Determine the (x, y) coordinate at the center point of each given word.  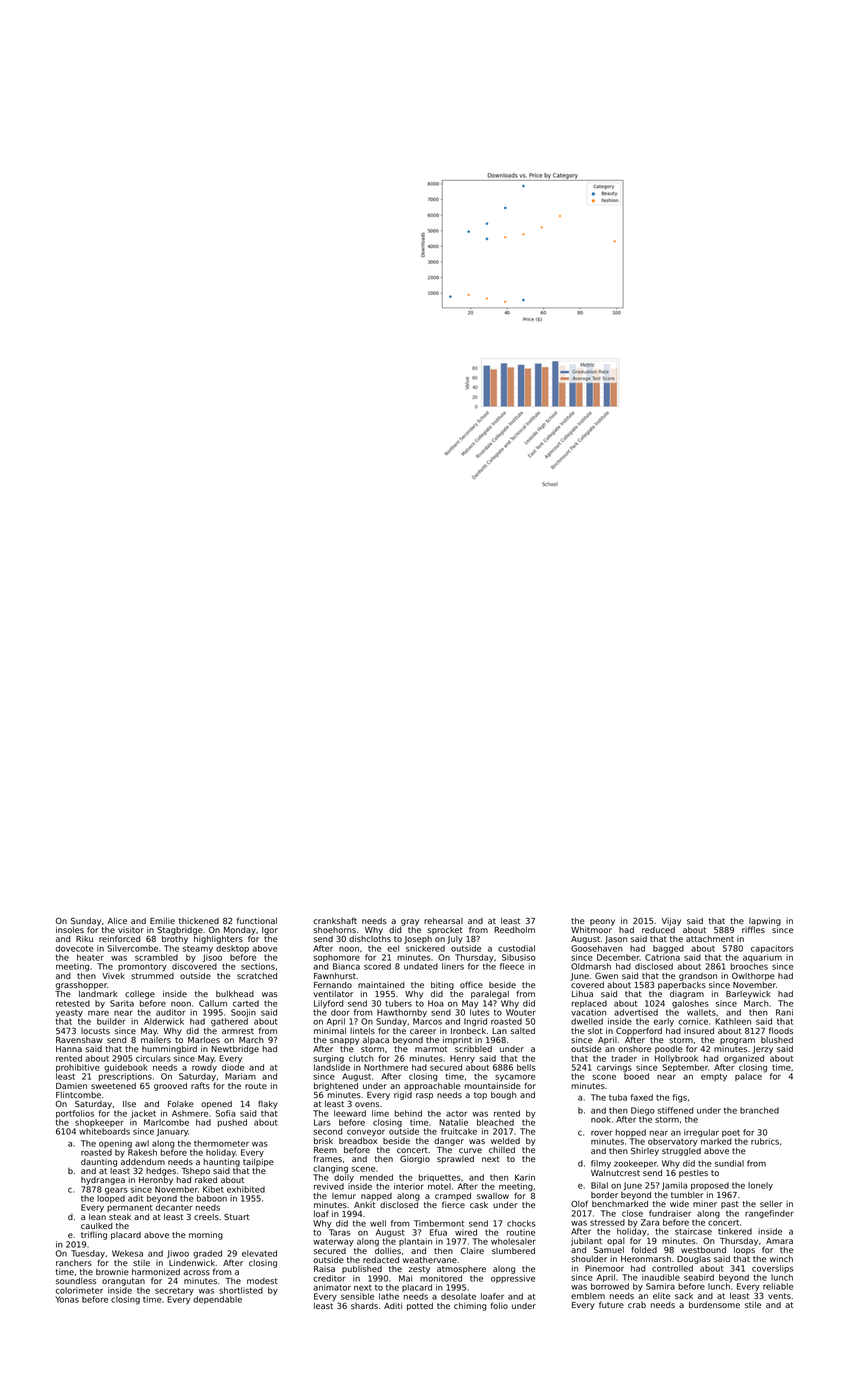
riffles (753, 929)
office (471, 984)
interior (409, 1186)
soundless (76, 1281)
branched (759, 1110)
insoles (70, 929)
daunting (99, 1163)
